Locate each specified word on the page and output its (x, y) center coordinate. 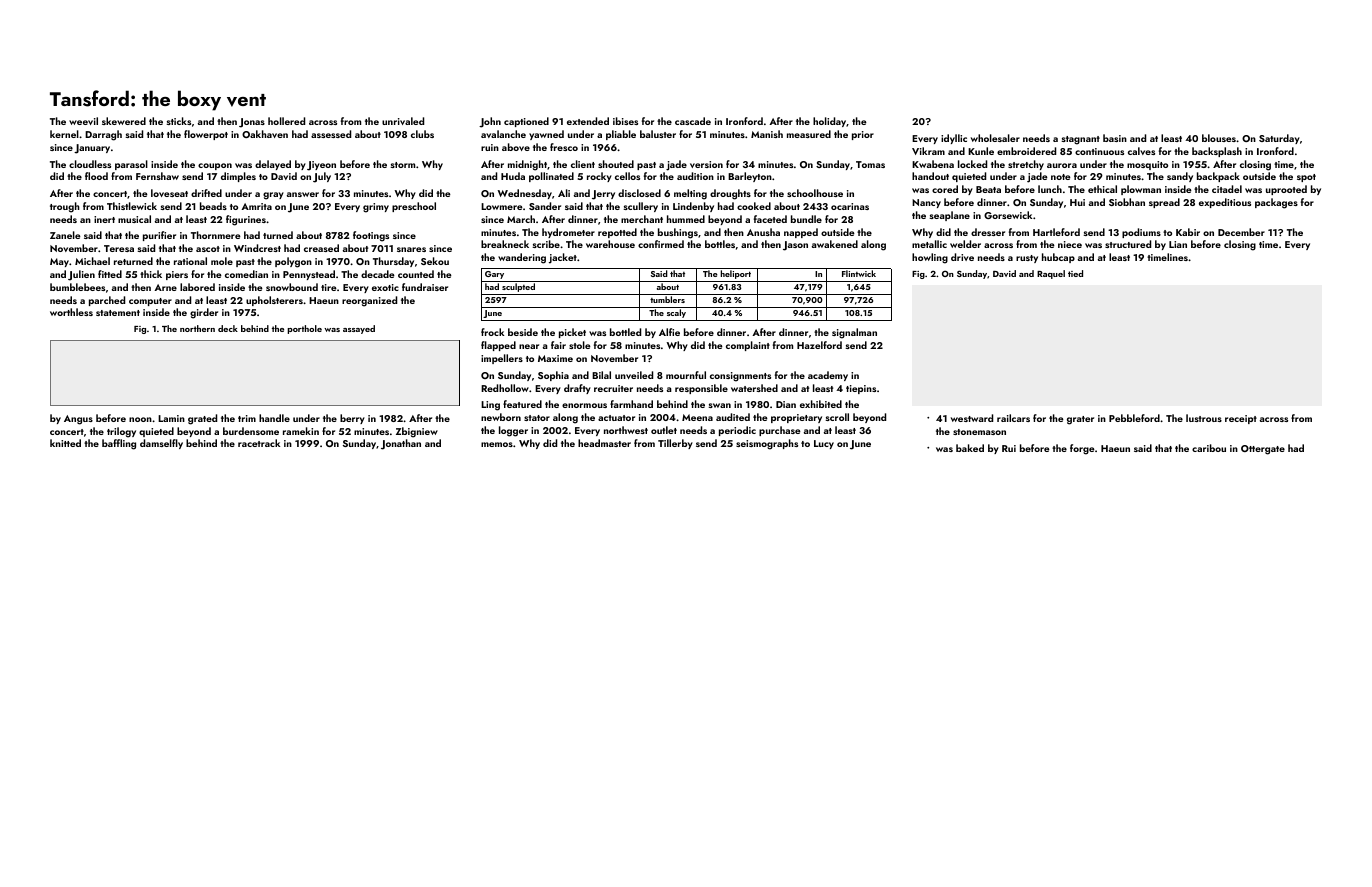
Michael (92, 261)
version (706, 164)
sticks (178, 121)
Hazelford (819, 345)
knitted (65, 443)
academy (828, 376)
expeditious (1225, 203)
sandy (1180, 177)
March (521, 219)
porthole (304, 329)
